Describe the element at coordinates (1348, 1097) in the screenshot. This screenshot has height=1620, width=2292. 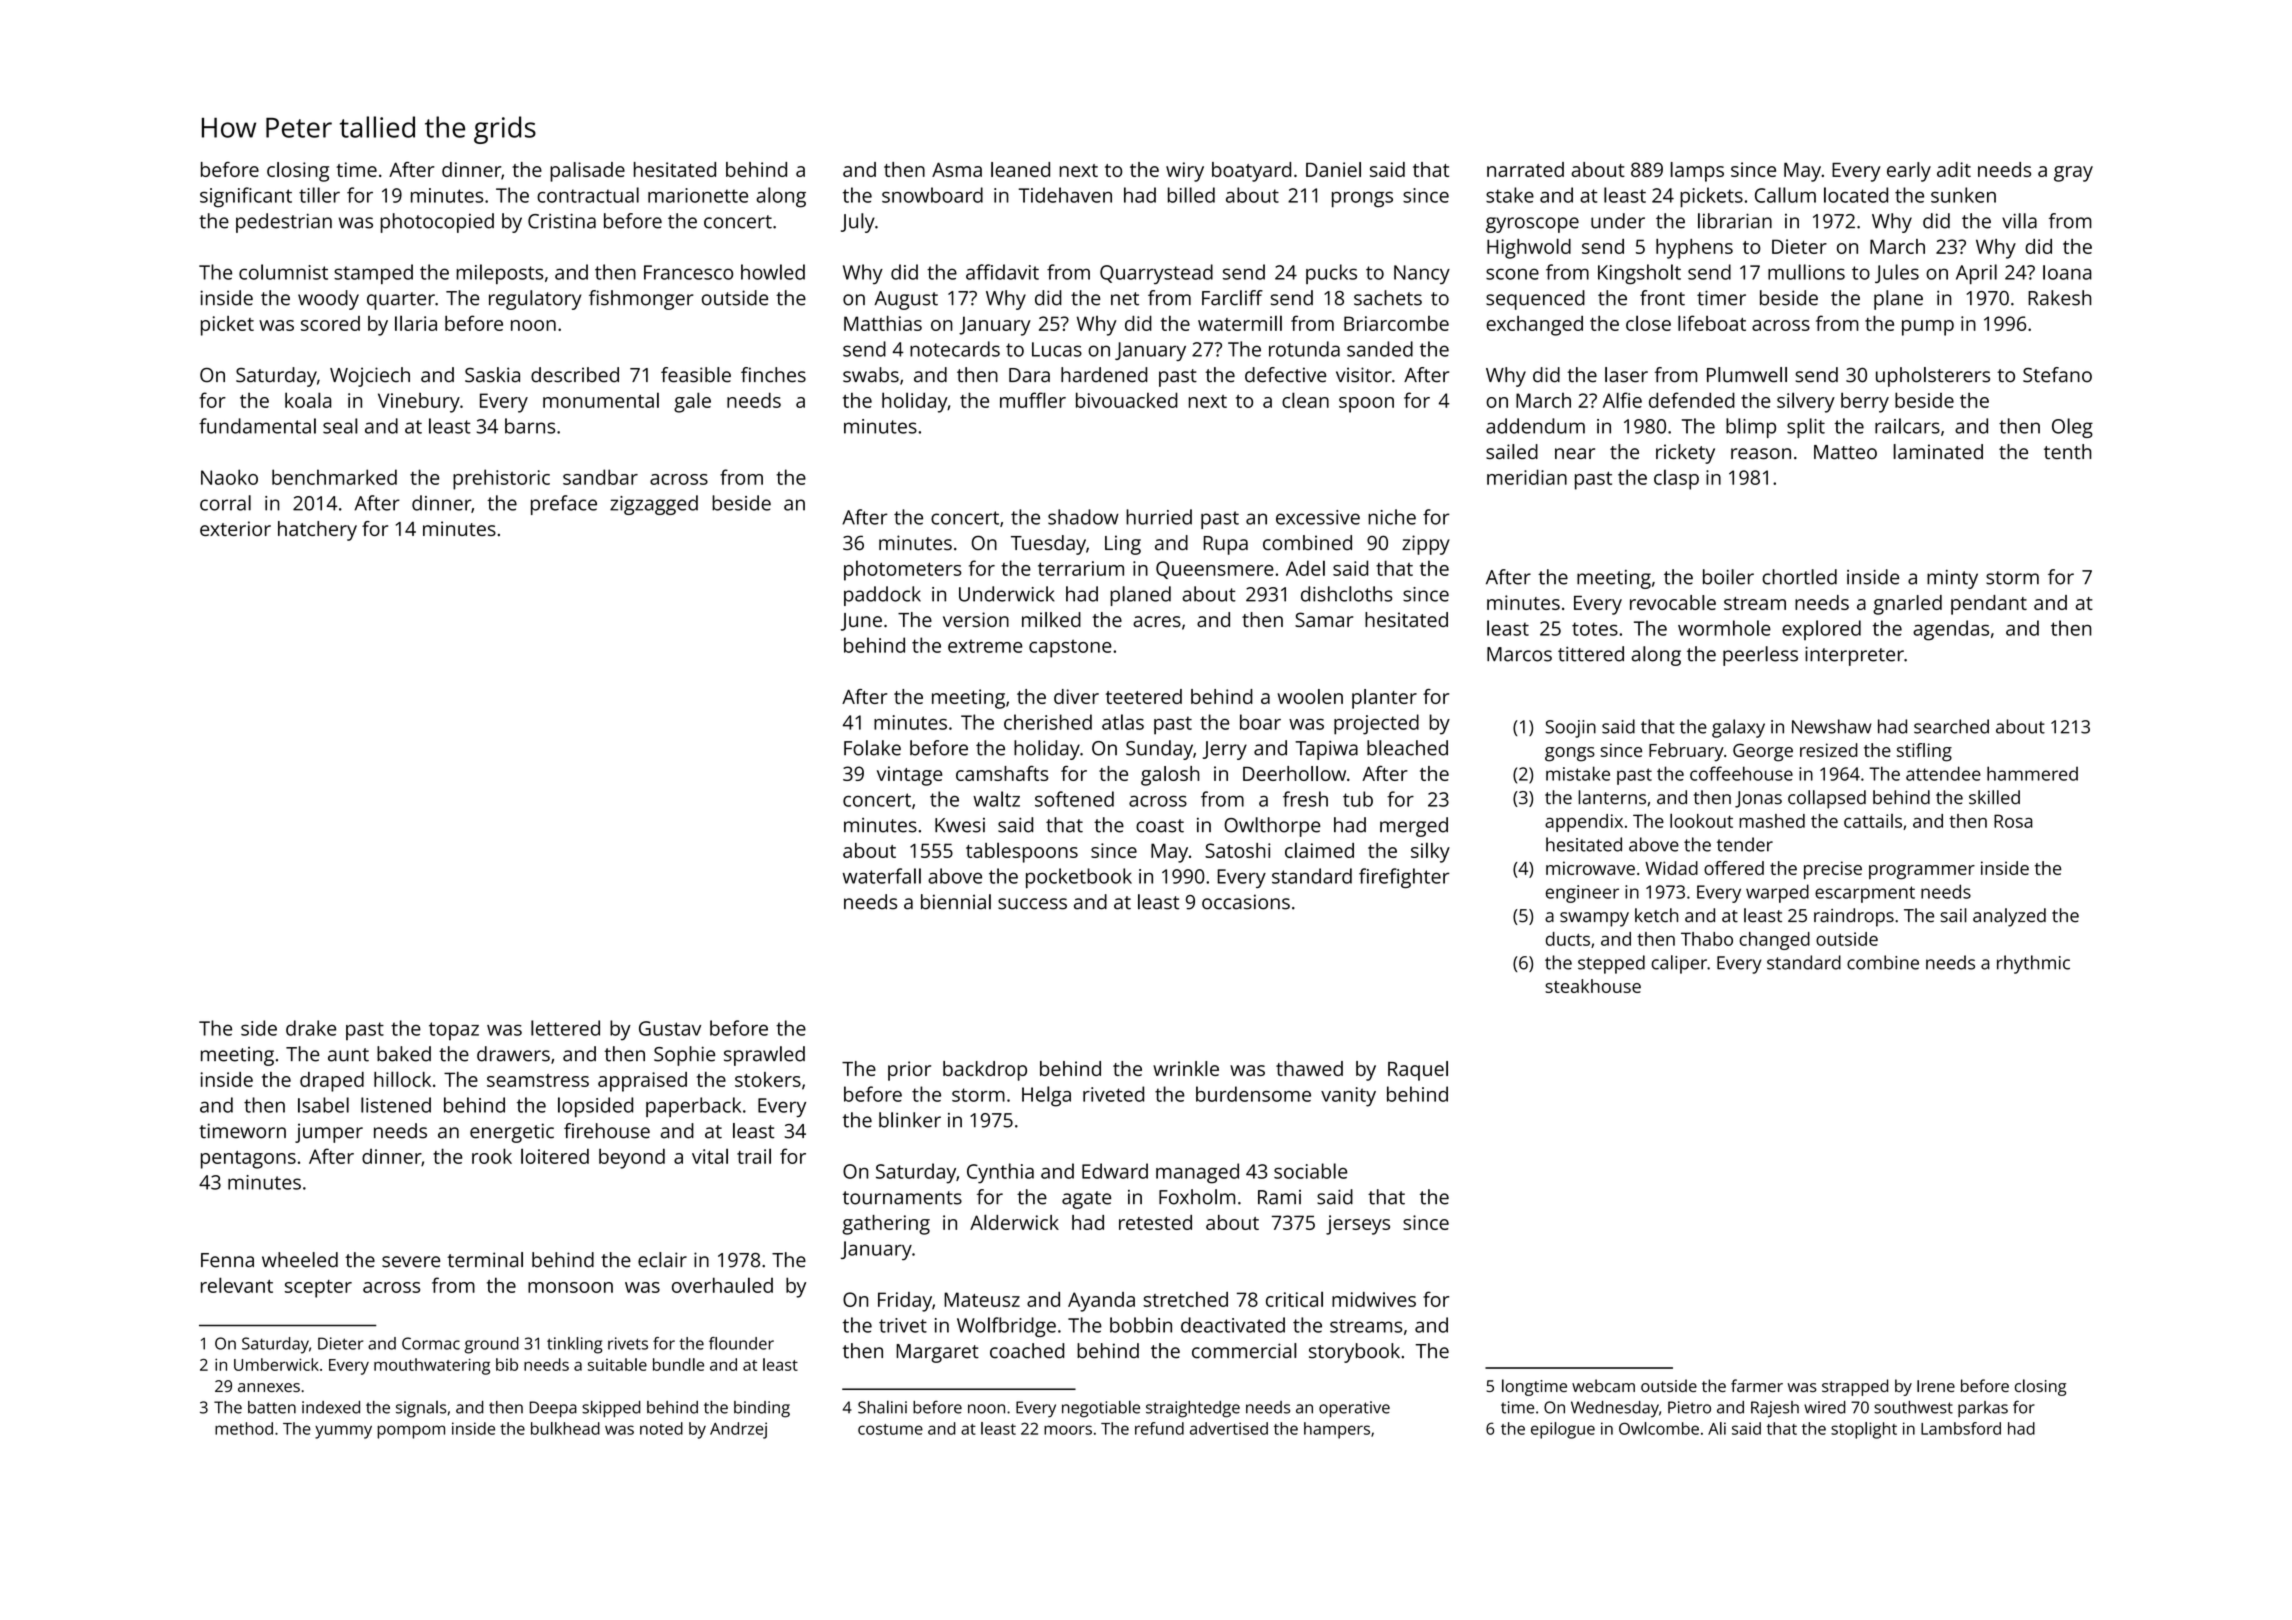
I see `vanity` at that location.
